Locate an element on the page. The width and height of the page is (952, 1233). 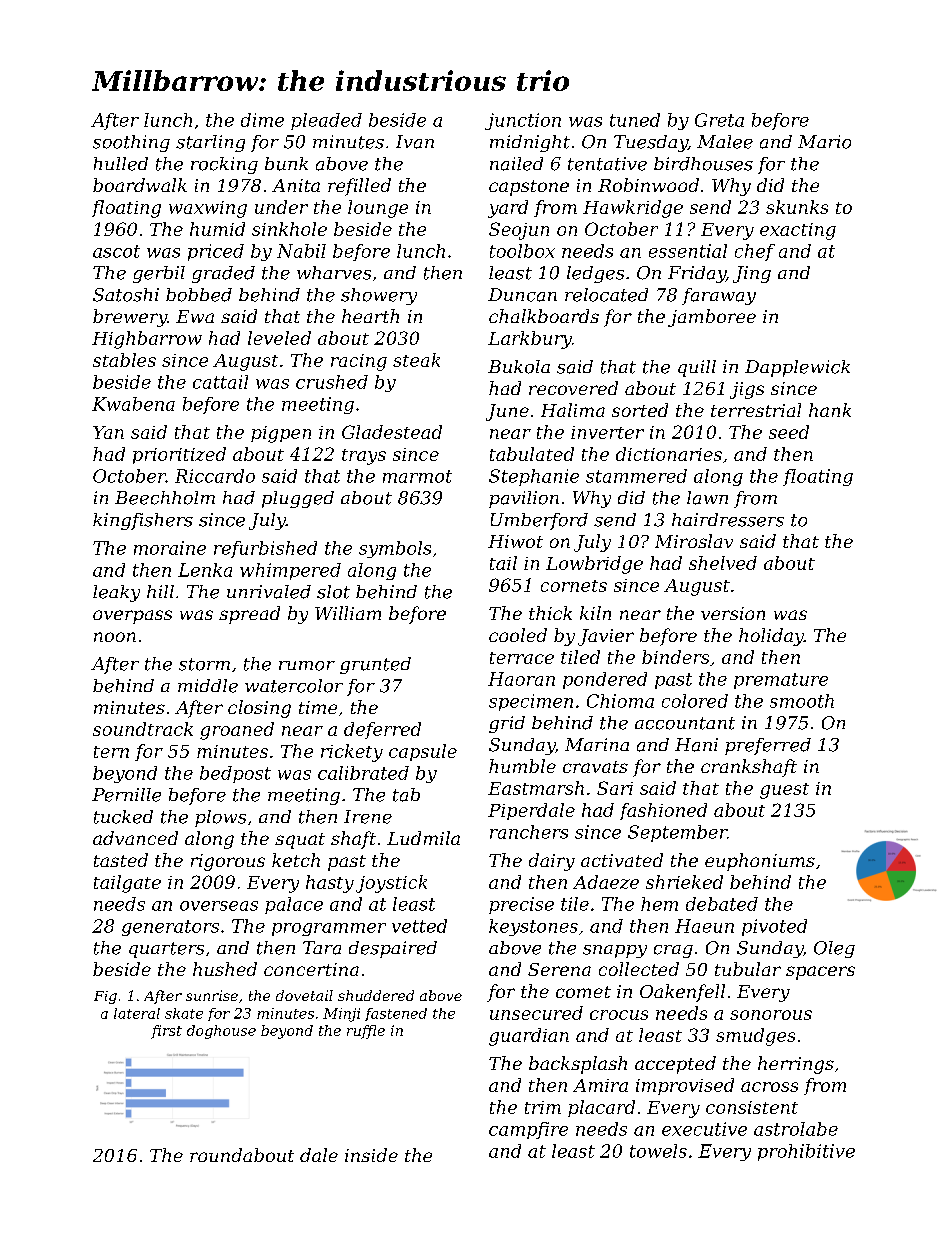
relocated is located at coordinates (606, 295).
